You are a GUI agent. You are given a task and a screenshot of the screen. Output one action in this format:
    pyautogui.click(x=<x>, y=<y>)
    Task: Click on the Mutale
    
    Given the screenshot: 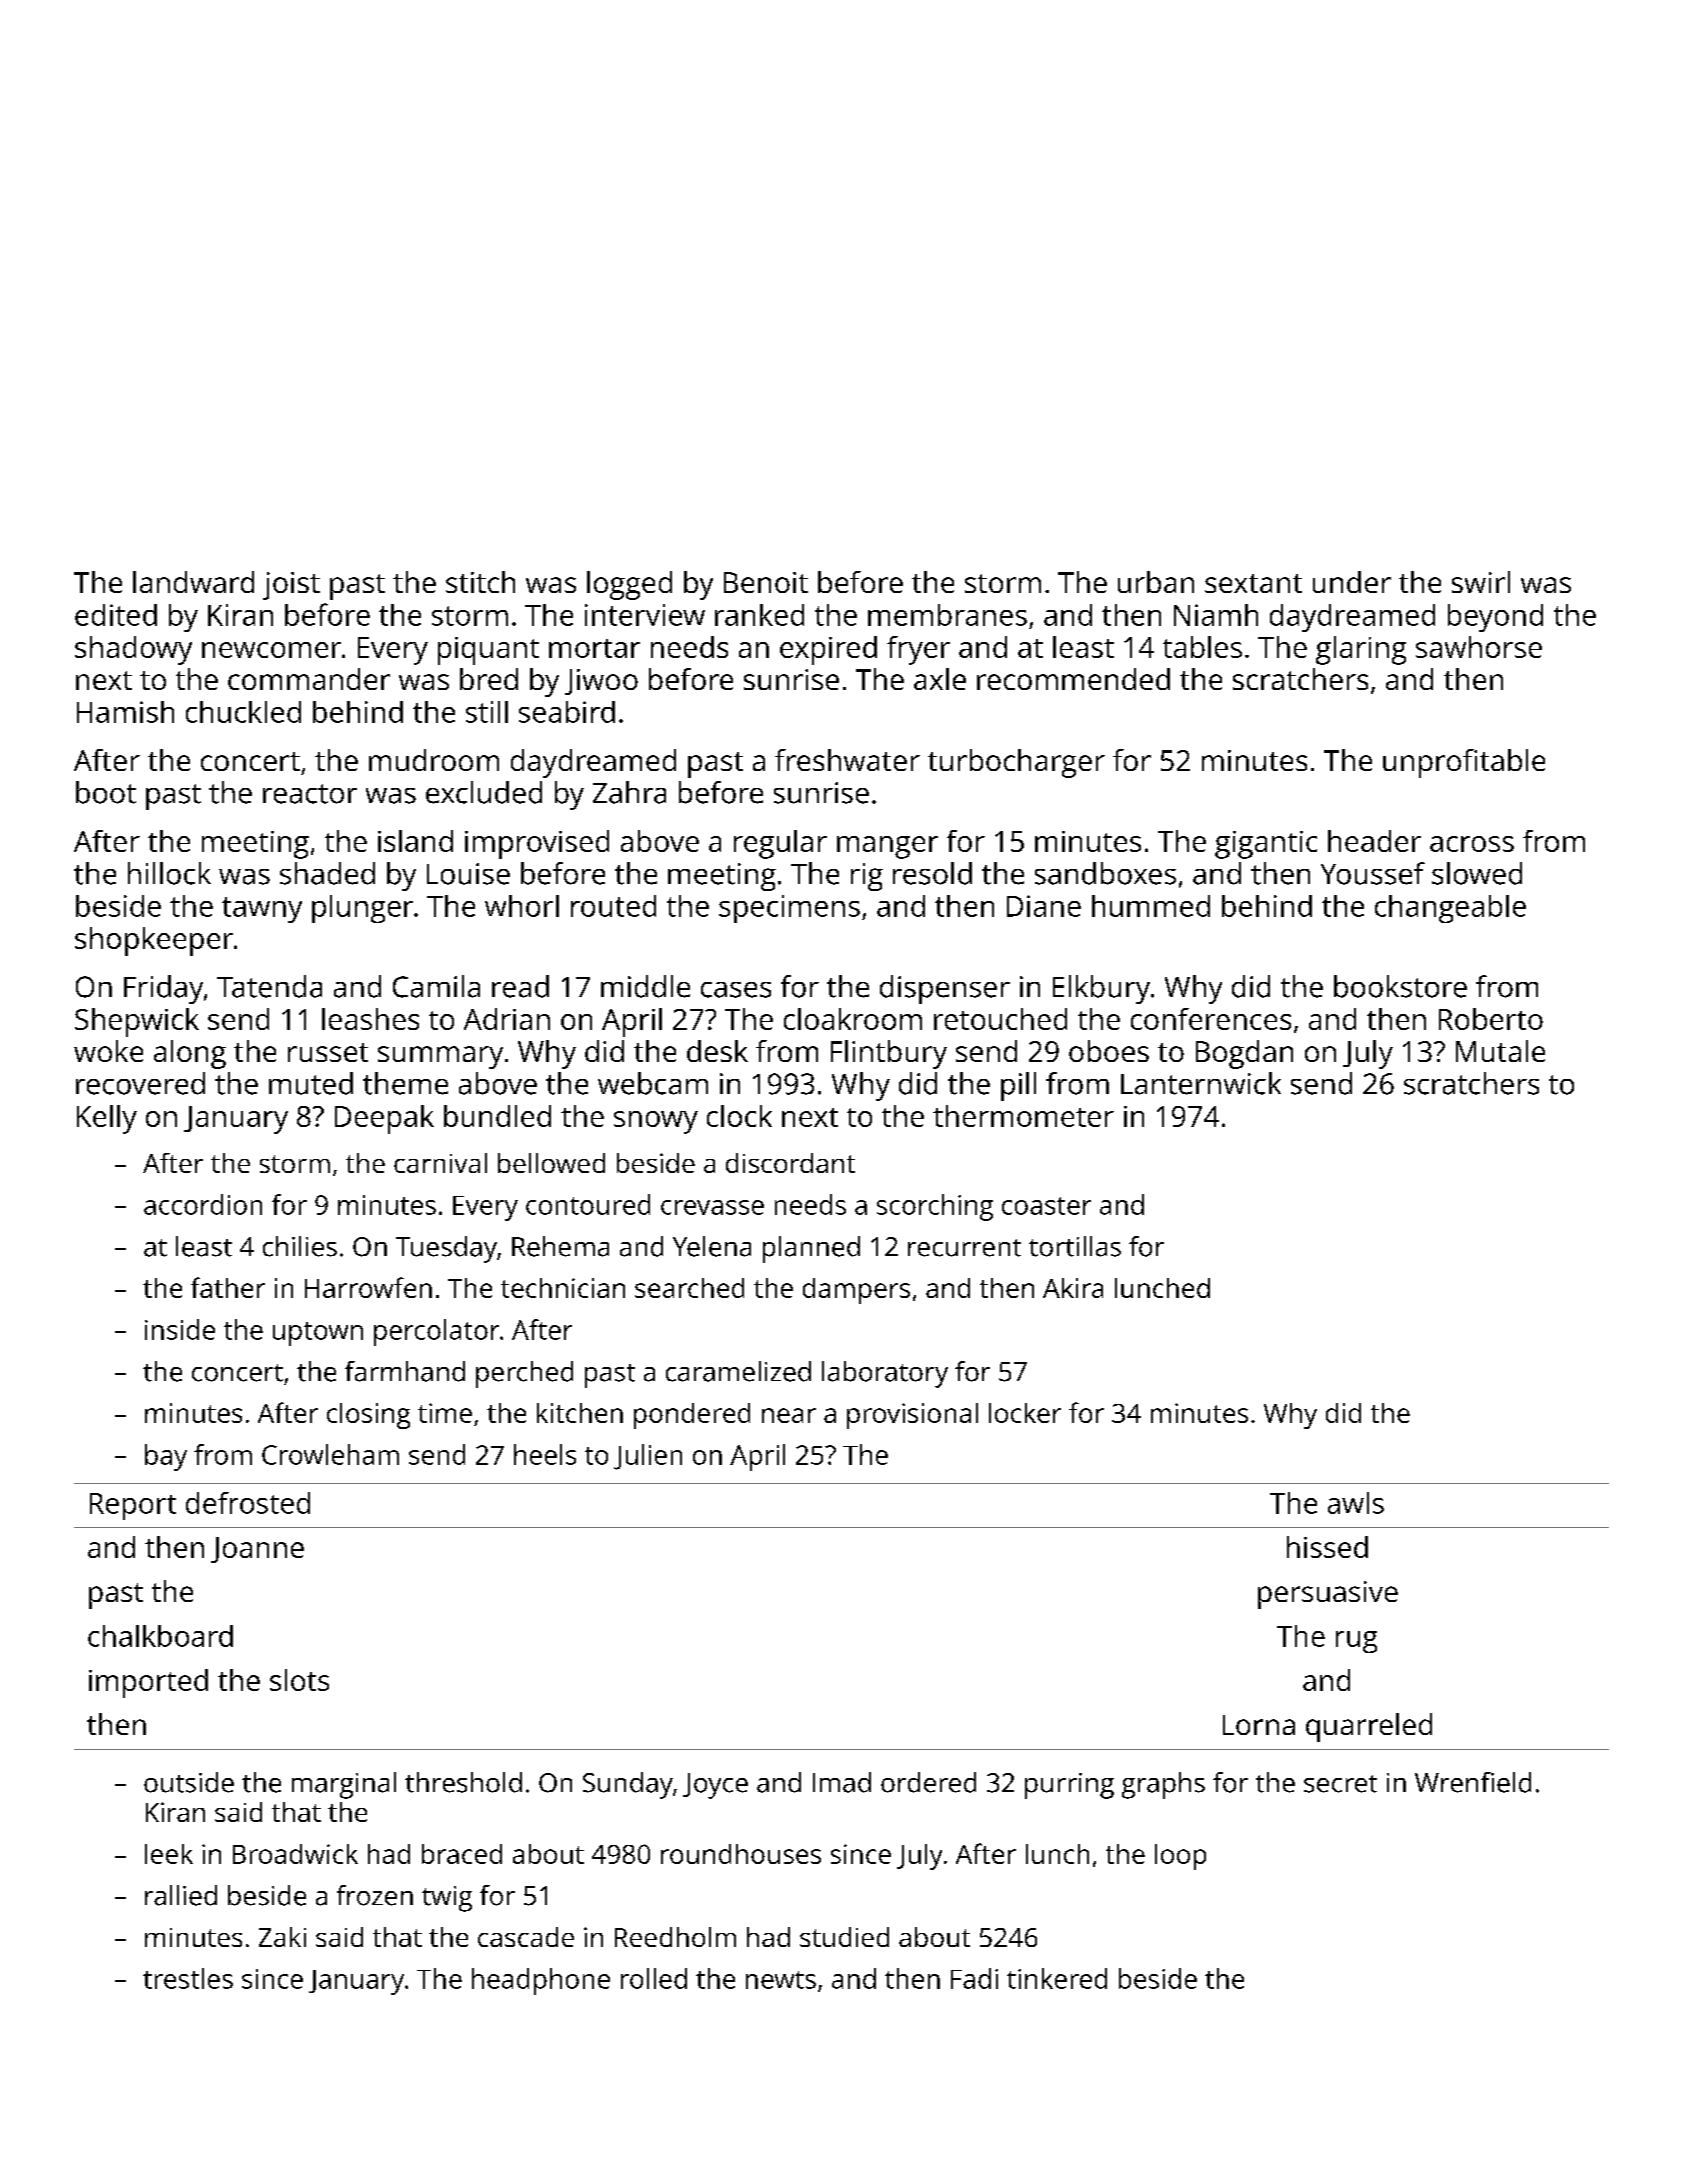 What is the action you would take?
    pyautogui.click(x=1500, y=1051)
